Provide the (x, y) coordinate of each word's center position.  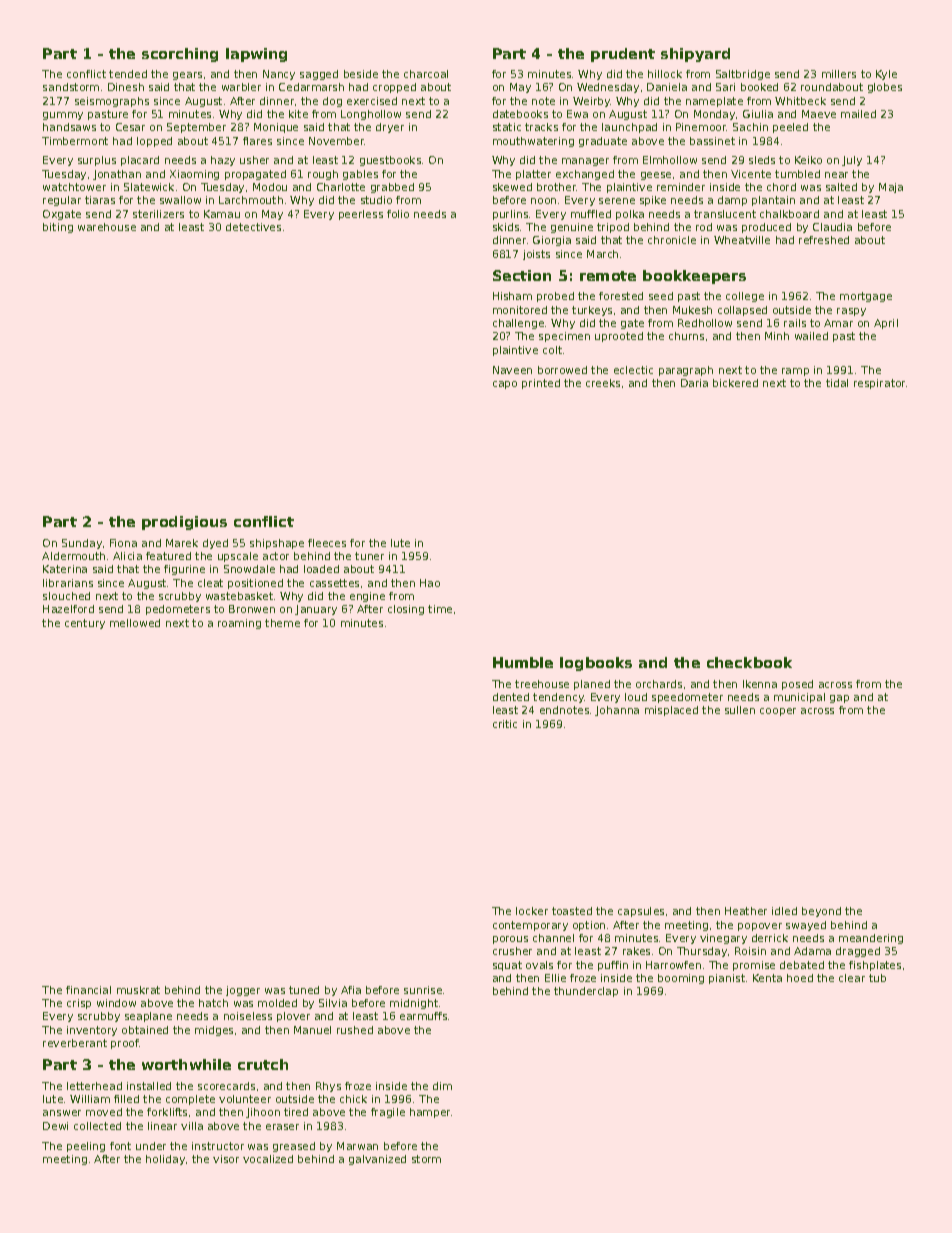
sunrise (423, 990)
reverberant (75, 1043)
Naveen (512, 370)
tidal (837, 383)
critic (505, 724)
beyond (821, 912)
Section (522, 275)
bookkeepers (694, 277)
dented (511, 697)
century (85, 624)
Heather (746, 911)
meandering (871, 939)
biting (58, 228)
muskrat (138, 990)
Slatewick (149, 187)
